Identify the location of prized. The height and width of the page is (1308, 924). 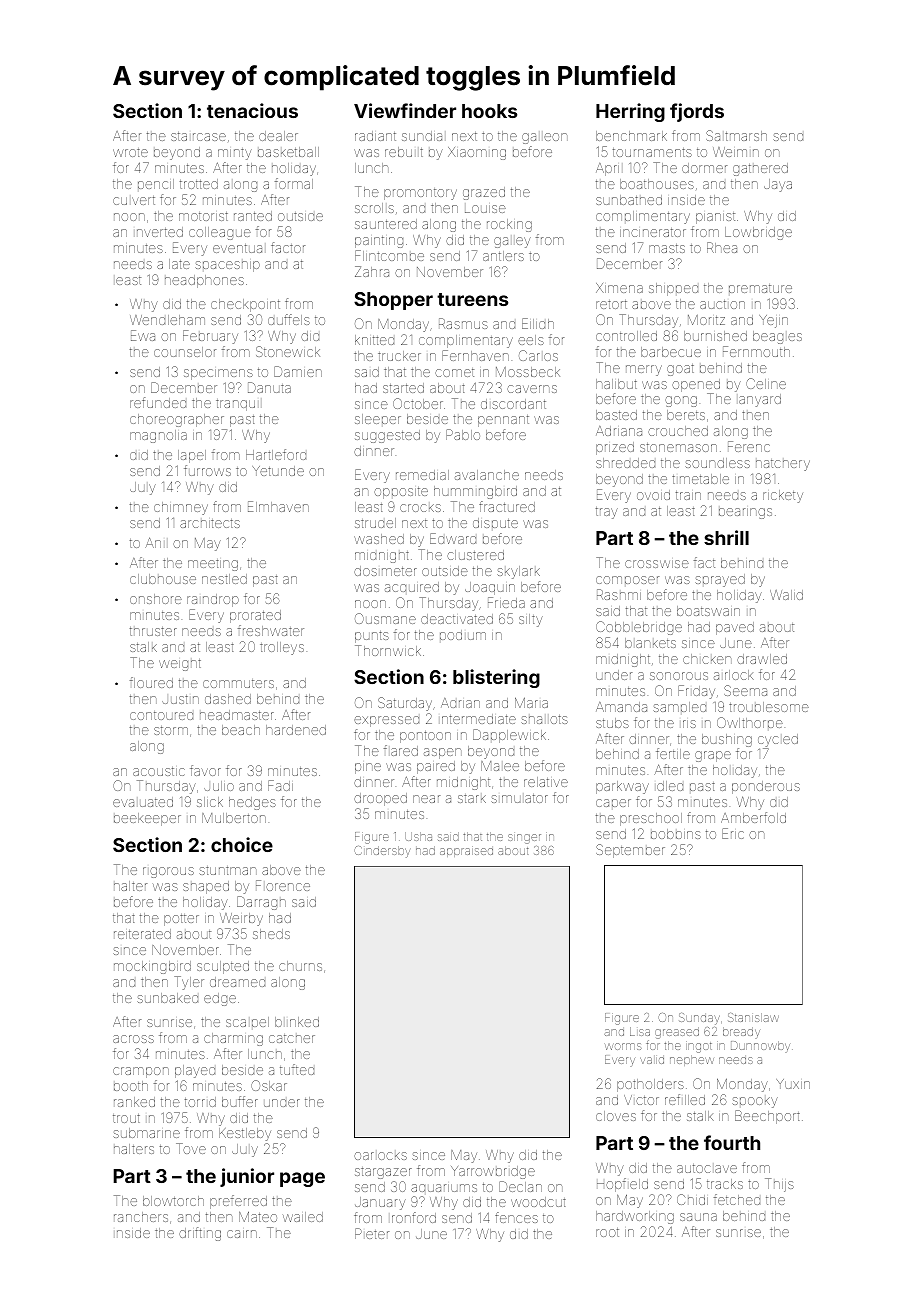
(615, 448).
